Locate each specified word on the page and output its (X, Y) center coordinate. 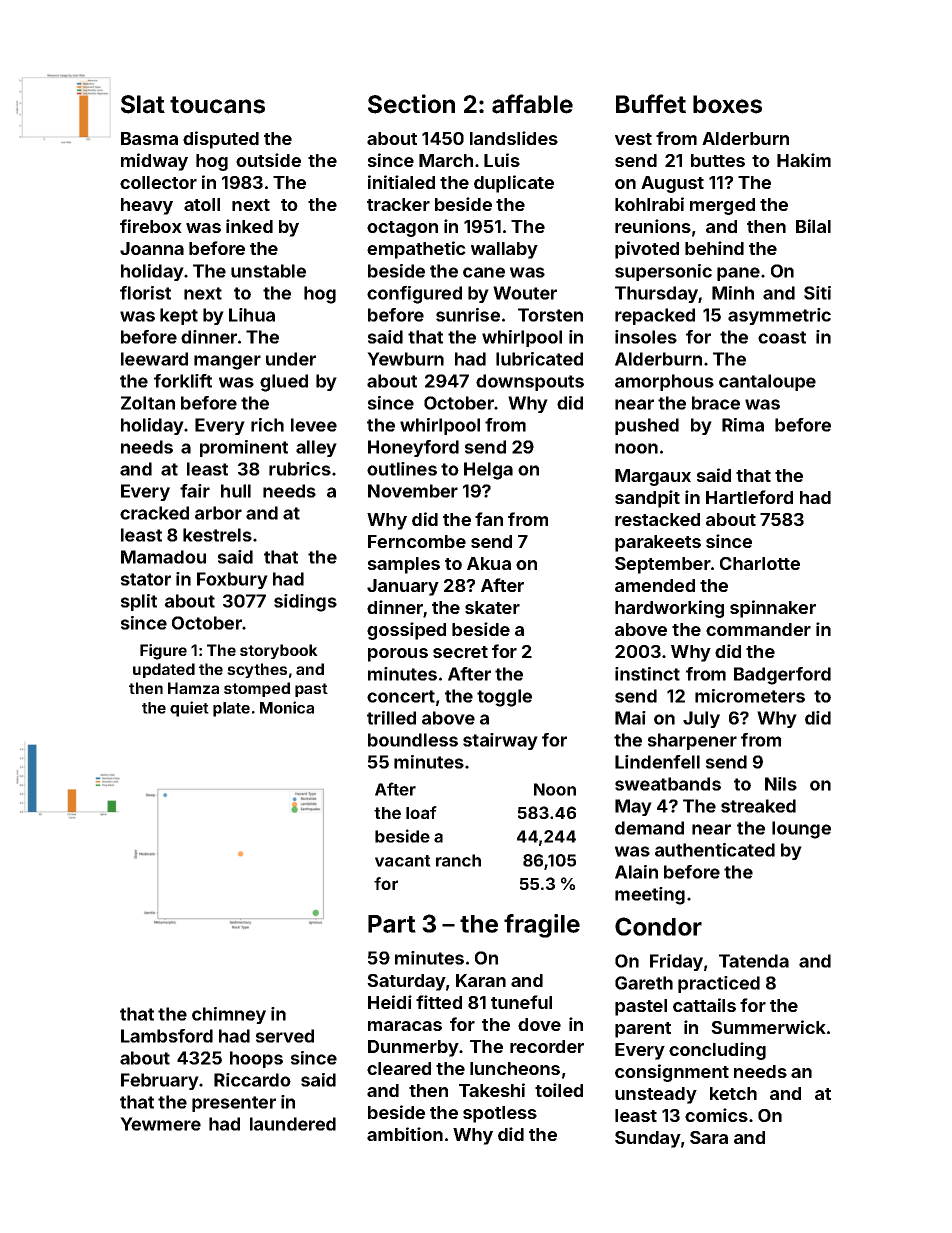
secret (460, 652)
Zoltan (148, 403)
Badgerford (782, 676)
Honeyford (413, 448)
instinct (647, 674)
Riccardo (252, 1080)
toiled (559, 1090)
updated (164, 670)
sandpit (647, 499)
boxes (727, 104)
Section (411, 104)
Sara (709, 1137)
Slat (143, 104)
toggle (504, 698)
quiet (189, 709)
